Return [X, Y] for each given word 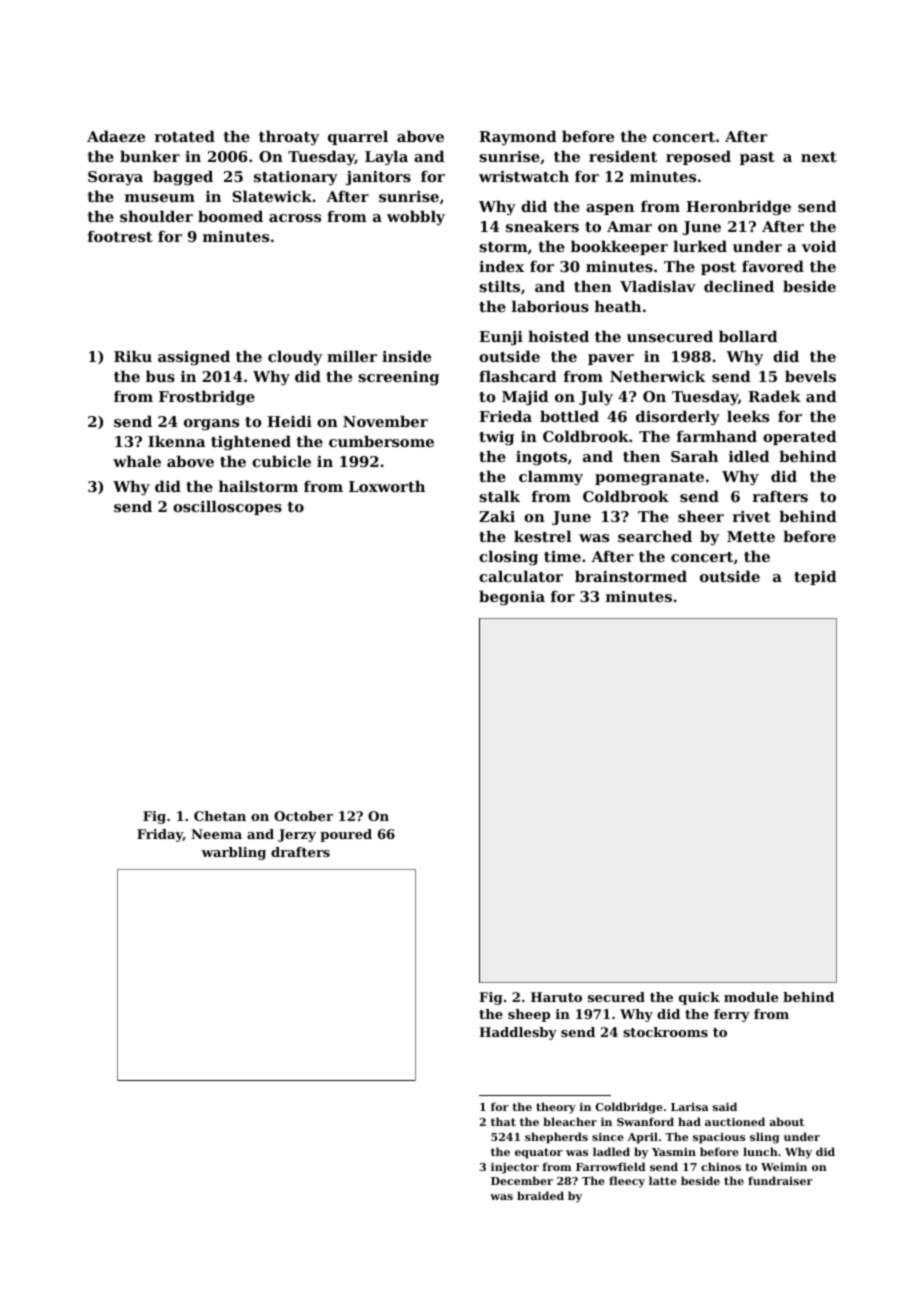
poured [346, 835]
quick [699, 998]
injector [515, 1168]
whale [137, 461]
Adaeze [116, 136]
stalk [499, 496]
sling [765, 1138]
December [522, 1180]
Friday [160, 835]
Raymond [517, 138]
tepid [815, 577]
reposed [698, 157]
